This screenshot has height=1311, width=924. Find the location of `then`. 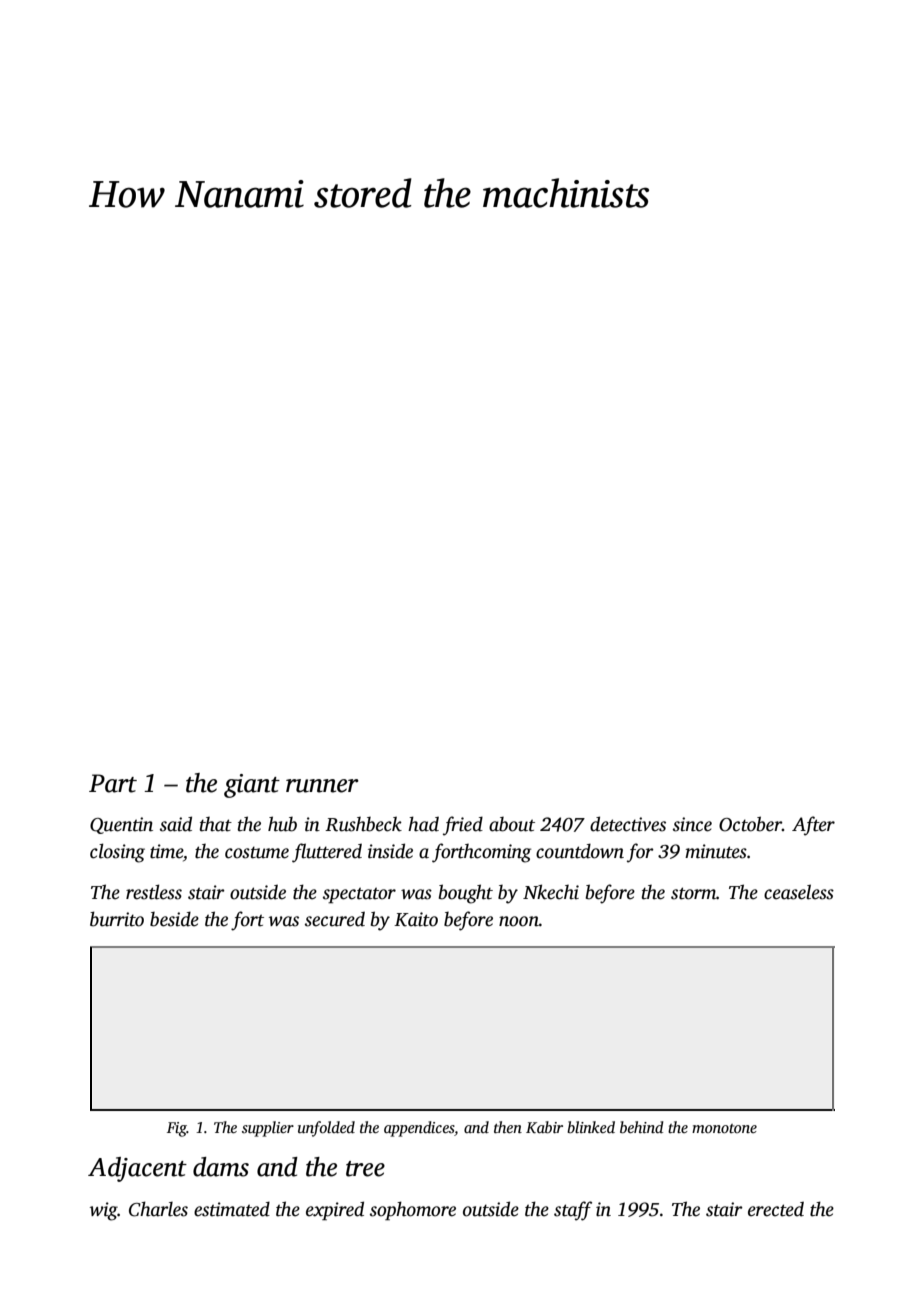

then is located at coordinates (508, 1127).
